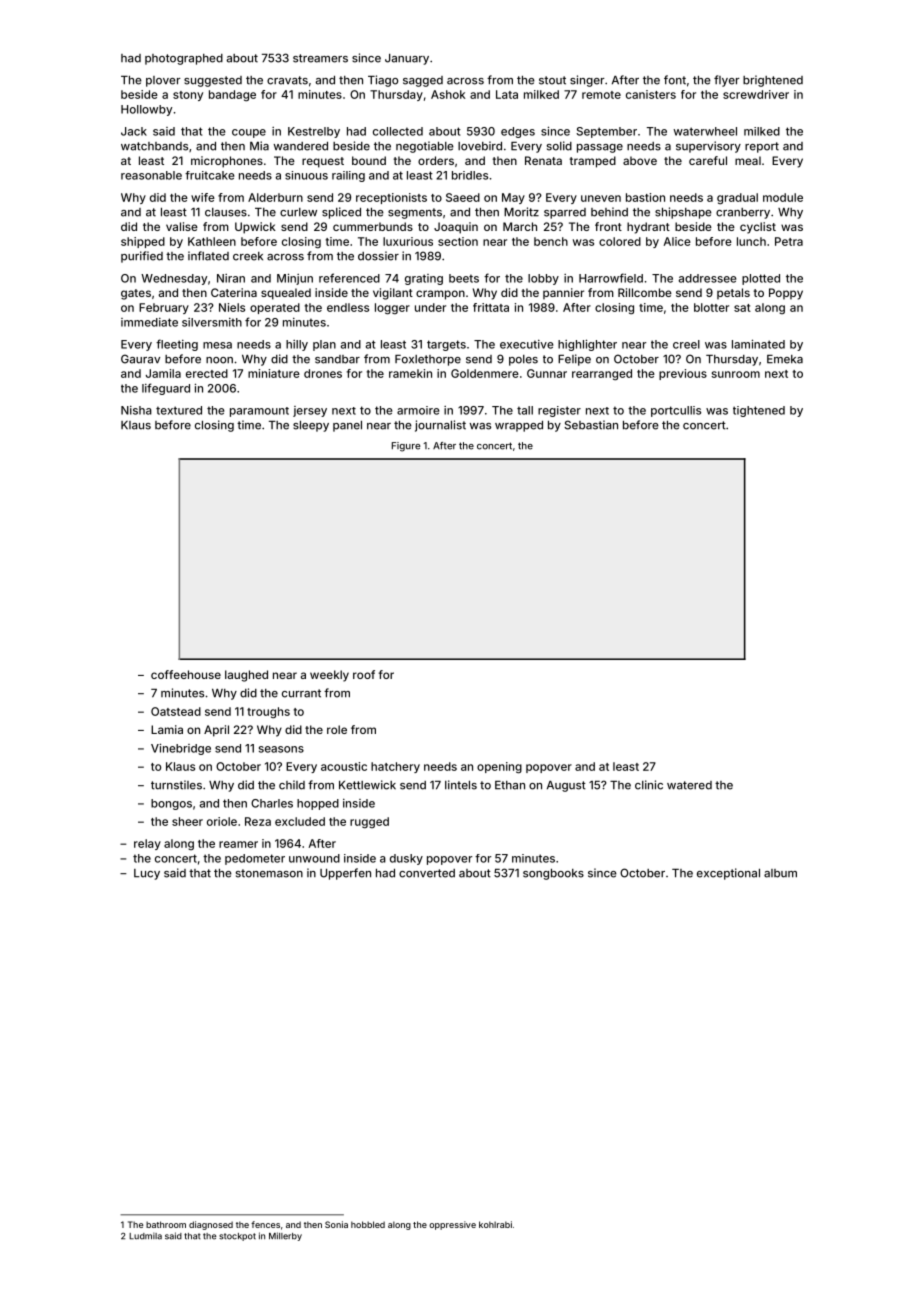 The image size is (924, 1308). I want to click on fences, so click(265, 1224).
